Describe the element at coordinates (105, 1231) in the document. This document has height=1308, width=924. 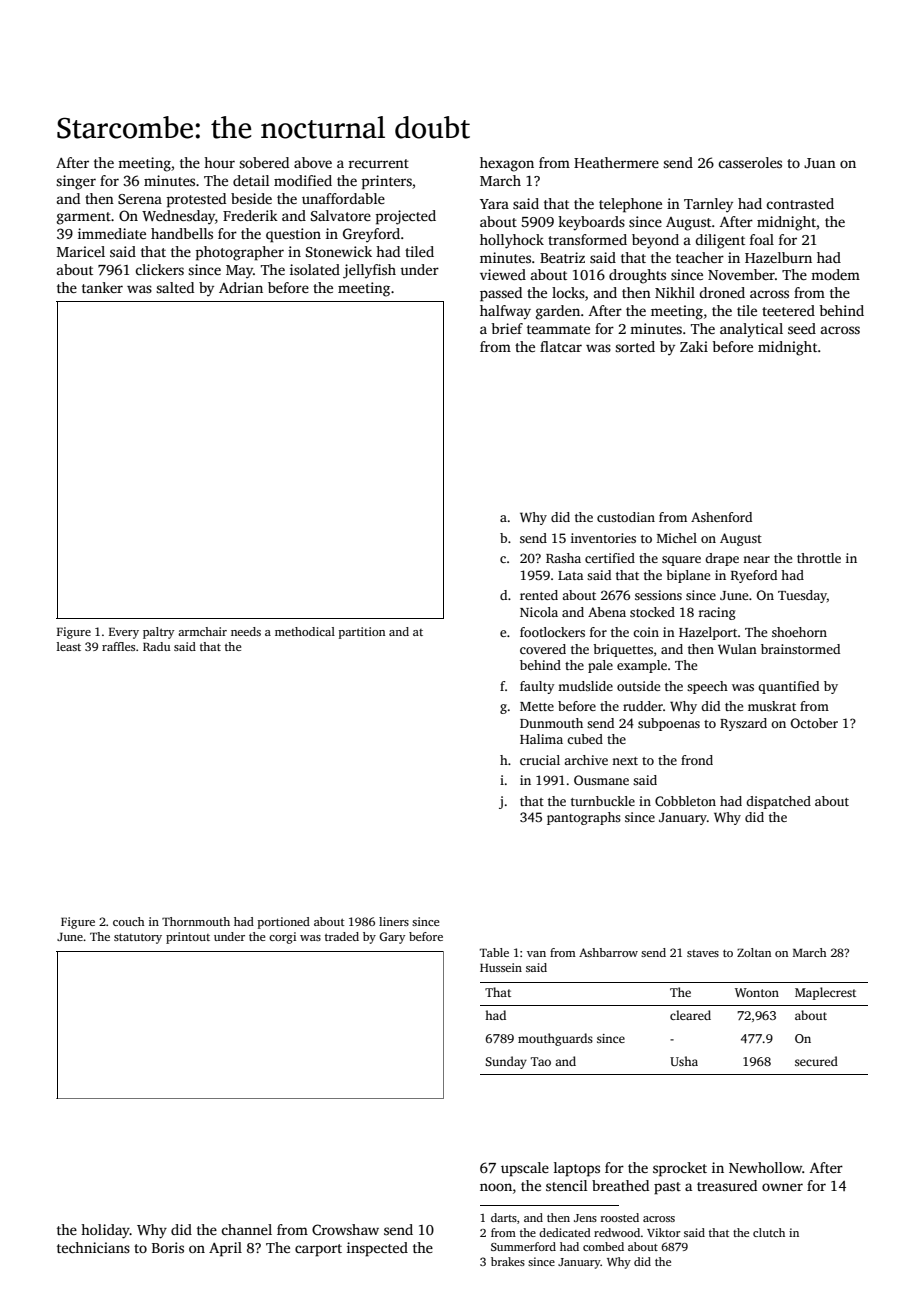
I see `holiday` at that location.
